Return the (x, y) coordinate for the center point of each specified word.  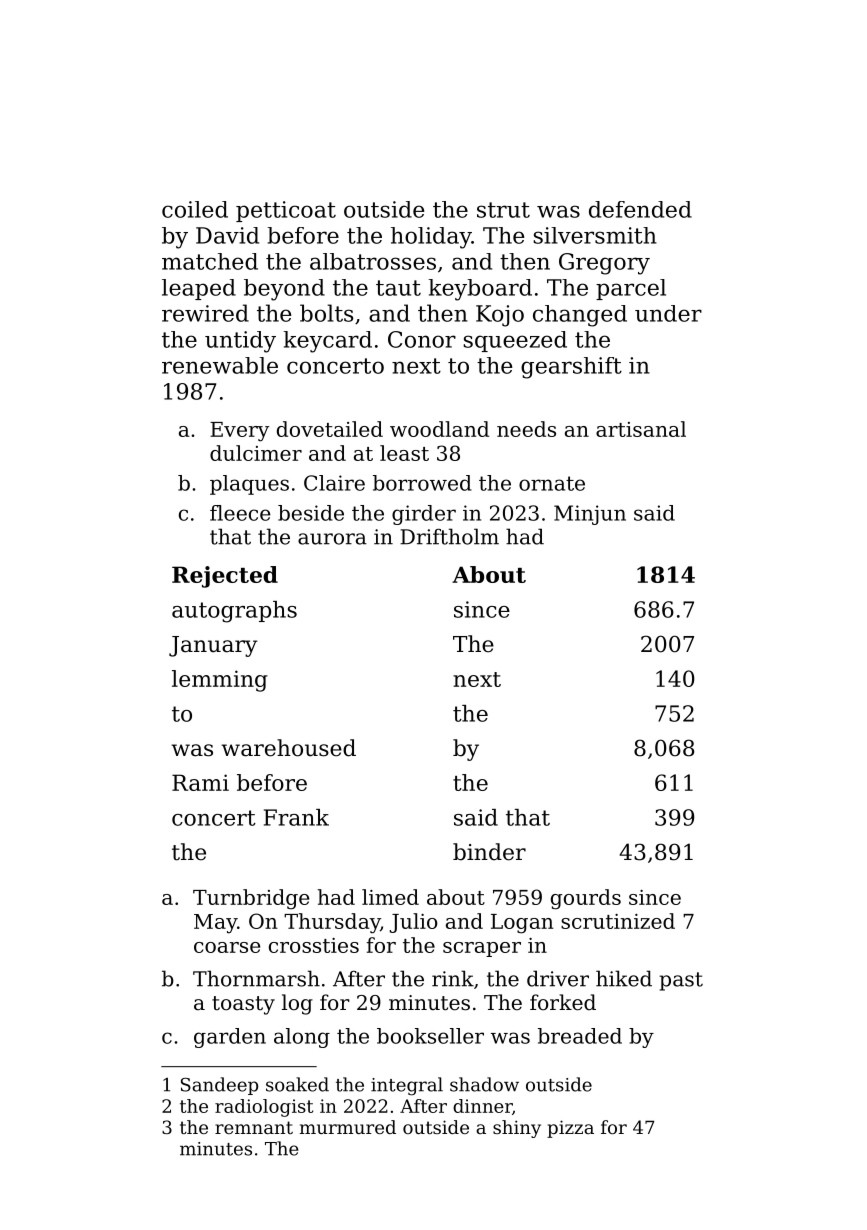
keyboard (480, 290)
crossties (314, 945)
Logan (522, 924)
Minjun (590, 515)
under (668, 313)
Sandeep (219, 1086)
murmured (348, 1127)
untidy (240, 342)
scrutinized (618, 921)
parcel (631, 289)
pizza (570, 1129)
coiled (195, 209)
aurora (332, 539)
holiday (431, 238)
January (213, 646)
